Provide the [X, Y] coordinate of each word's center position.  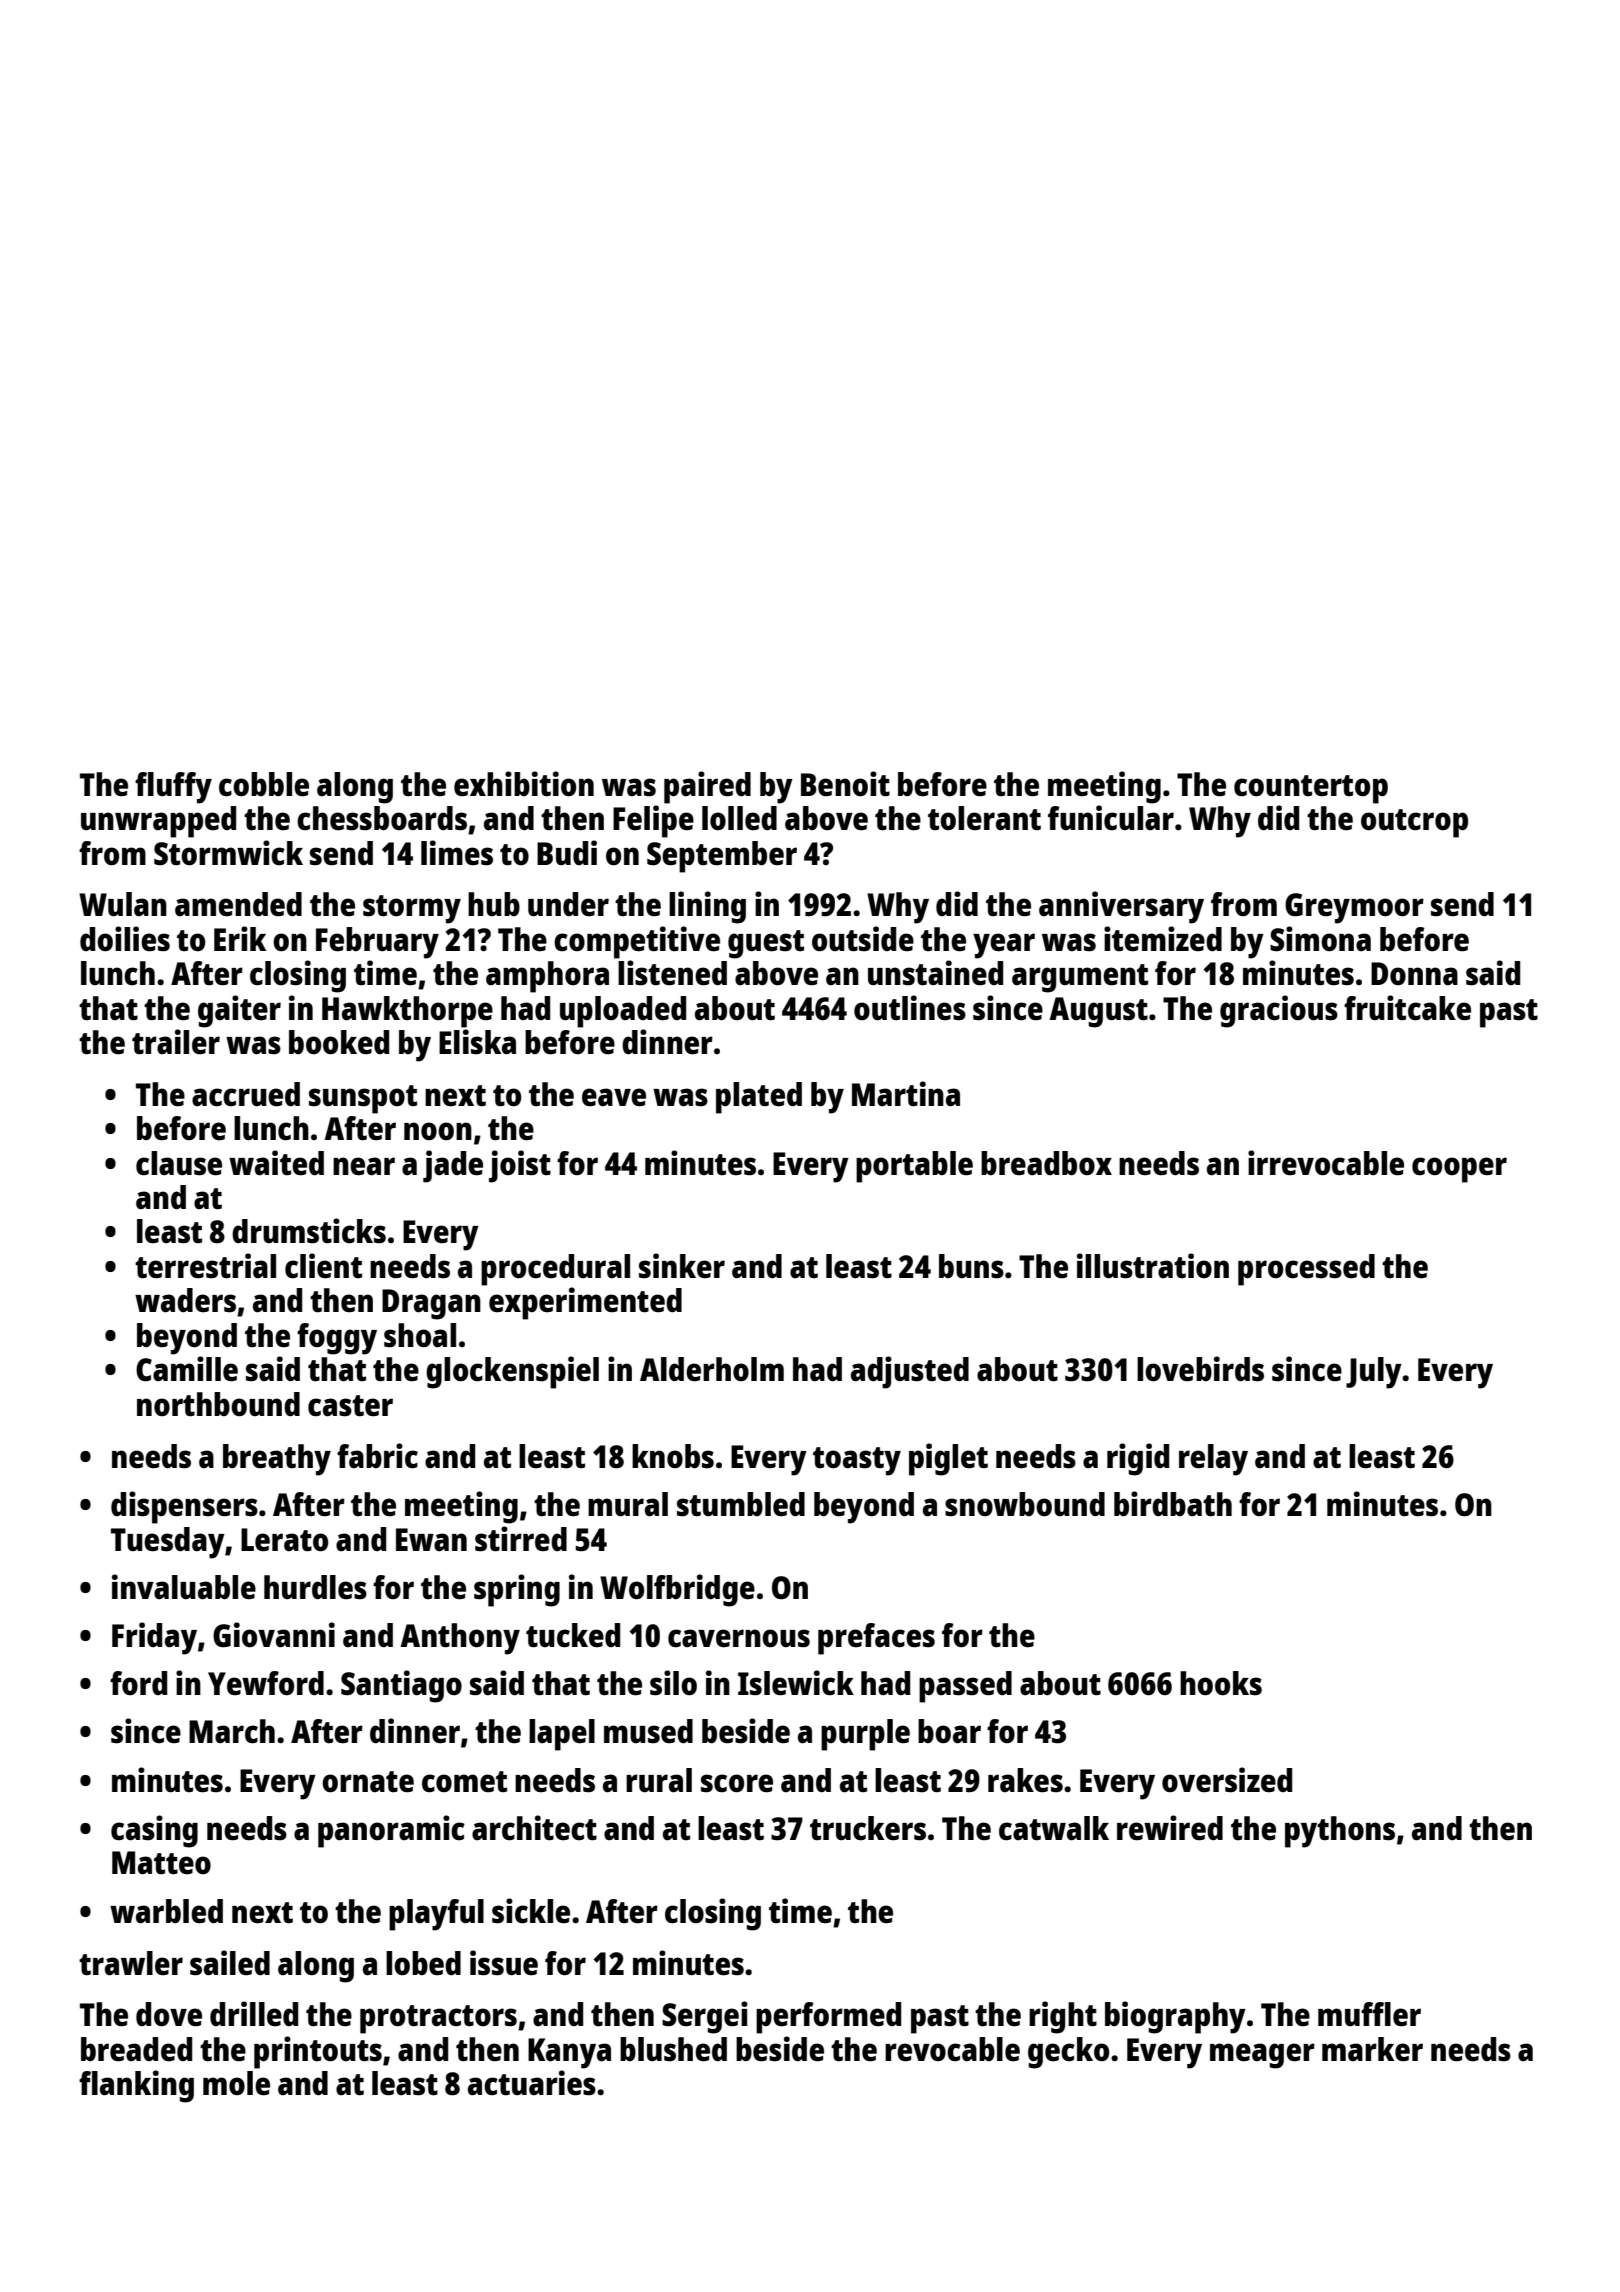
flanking [136, 2086]
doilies [125, 939]
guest [766, 944]
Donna [1414, 974]
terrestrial [205, 1266]
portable [914, 1167]
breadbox [1046, 1163]
